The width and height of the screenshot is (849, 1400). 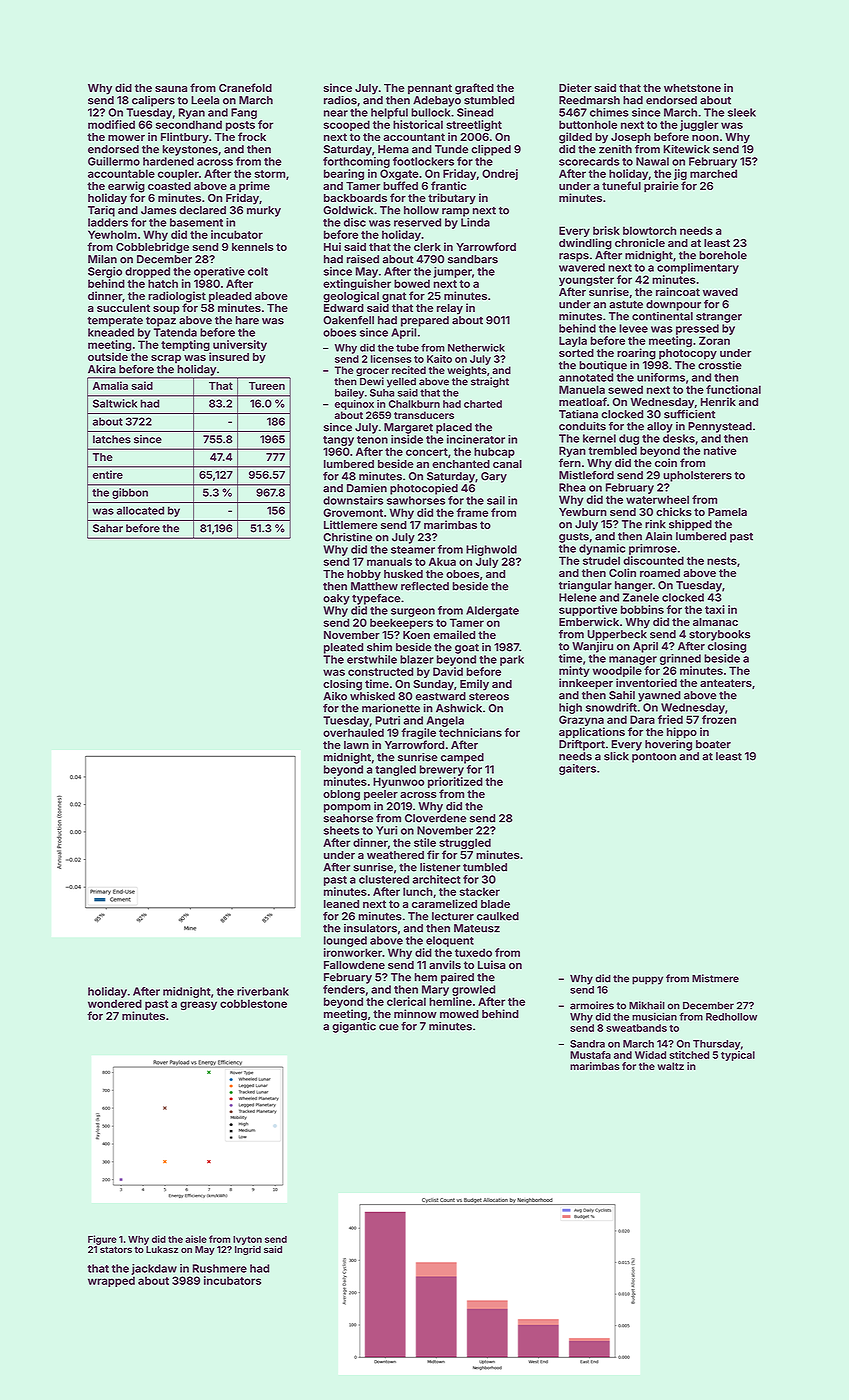 I want to click on secondhand, so click(x=189, y=124).
